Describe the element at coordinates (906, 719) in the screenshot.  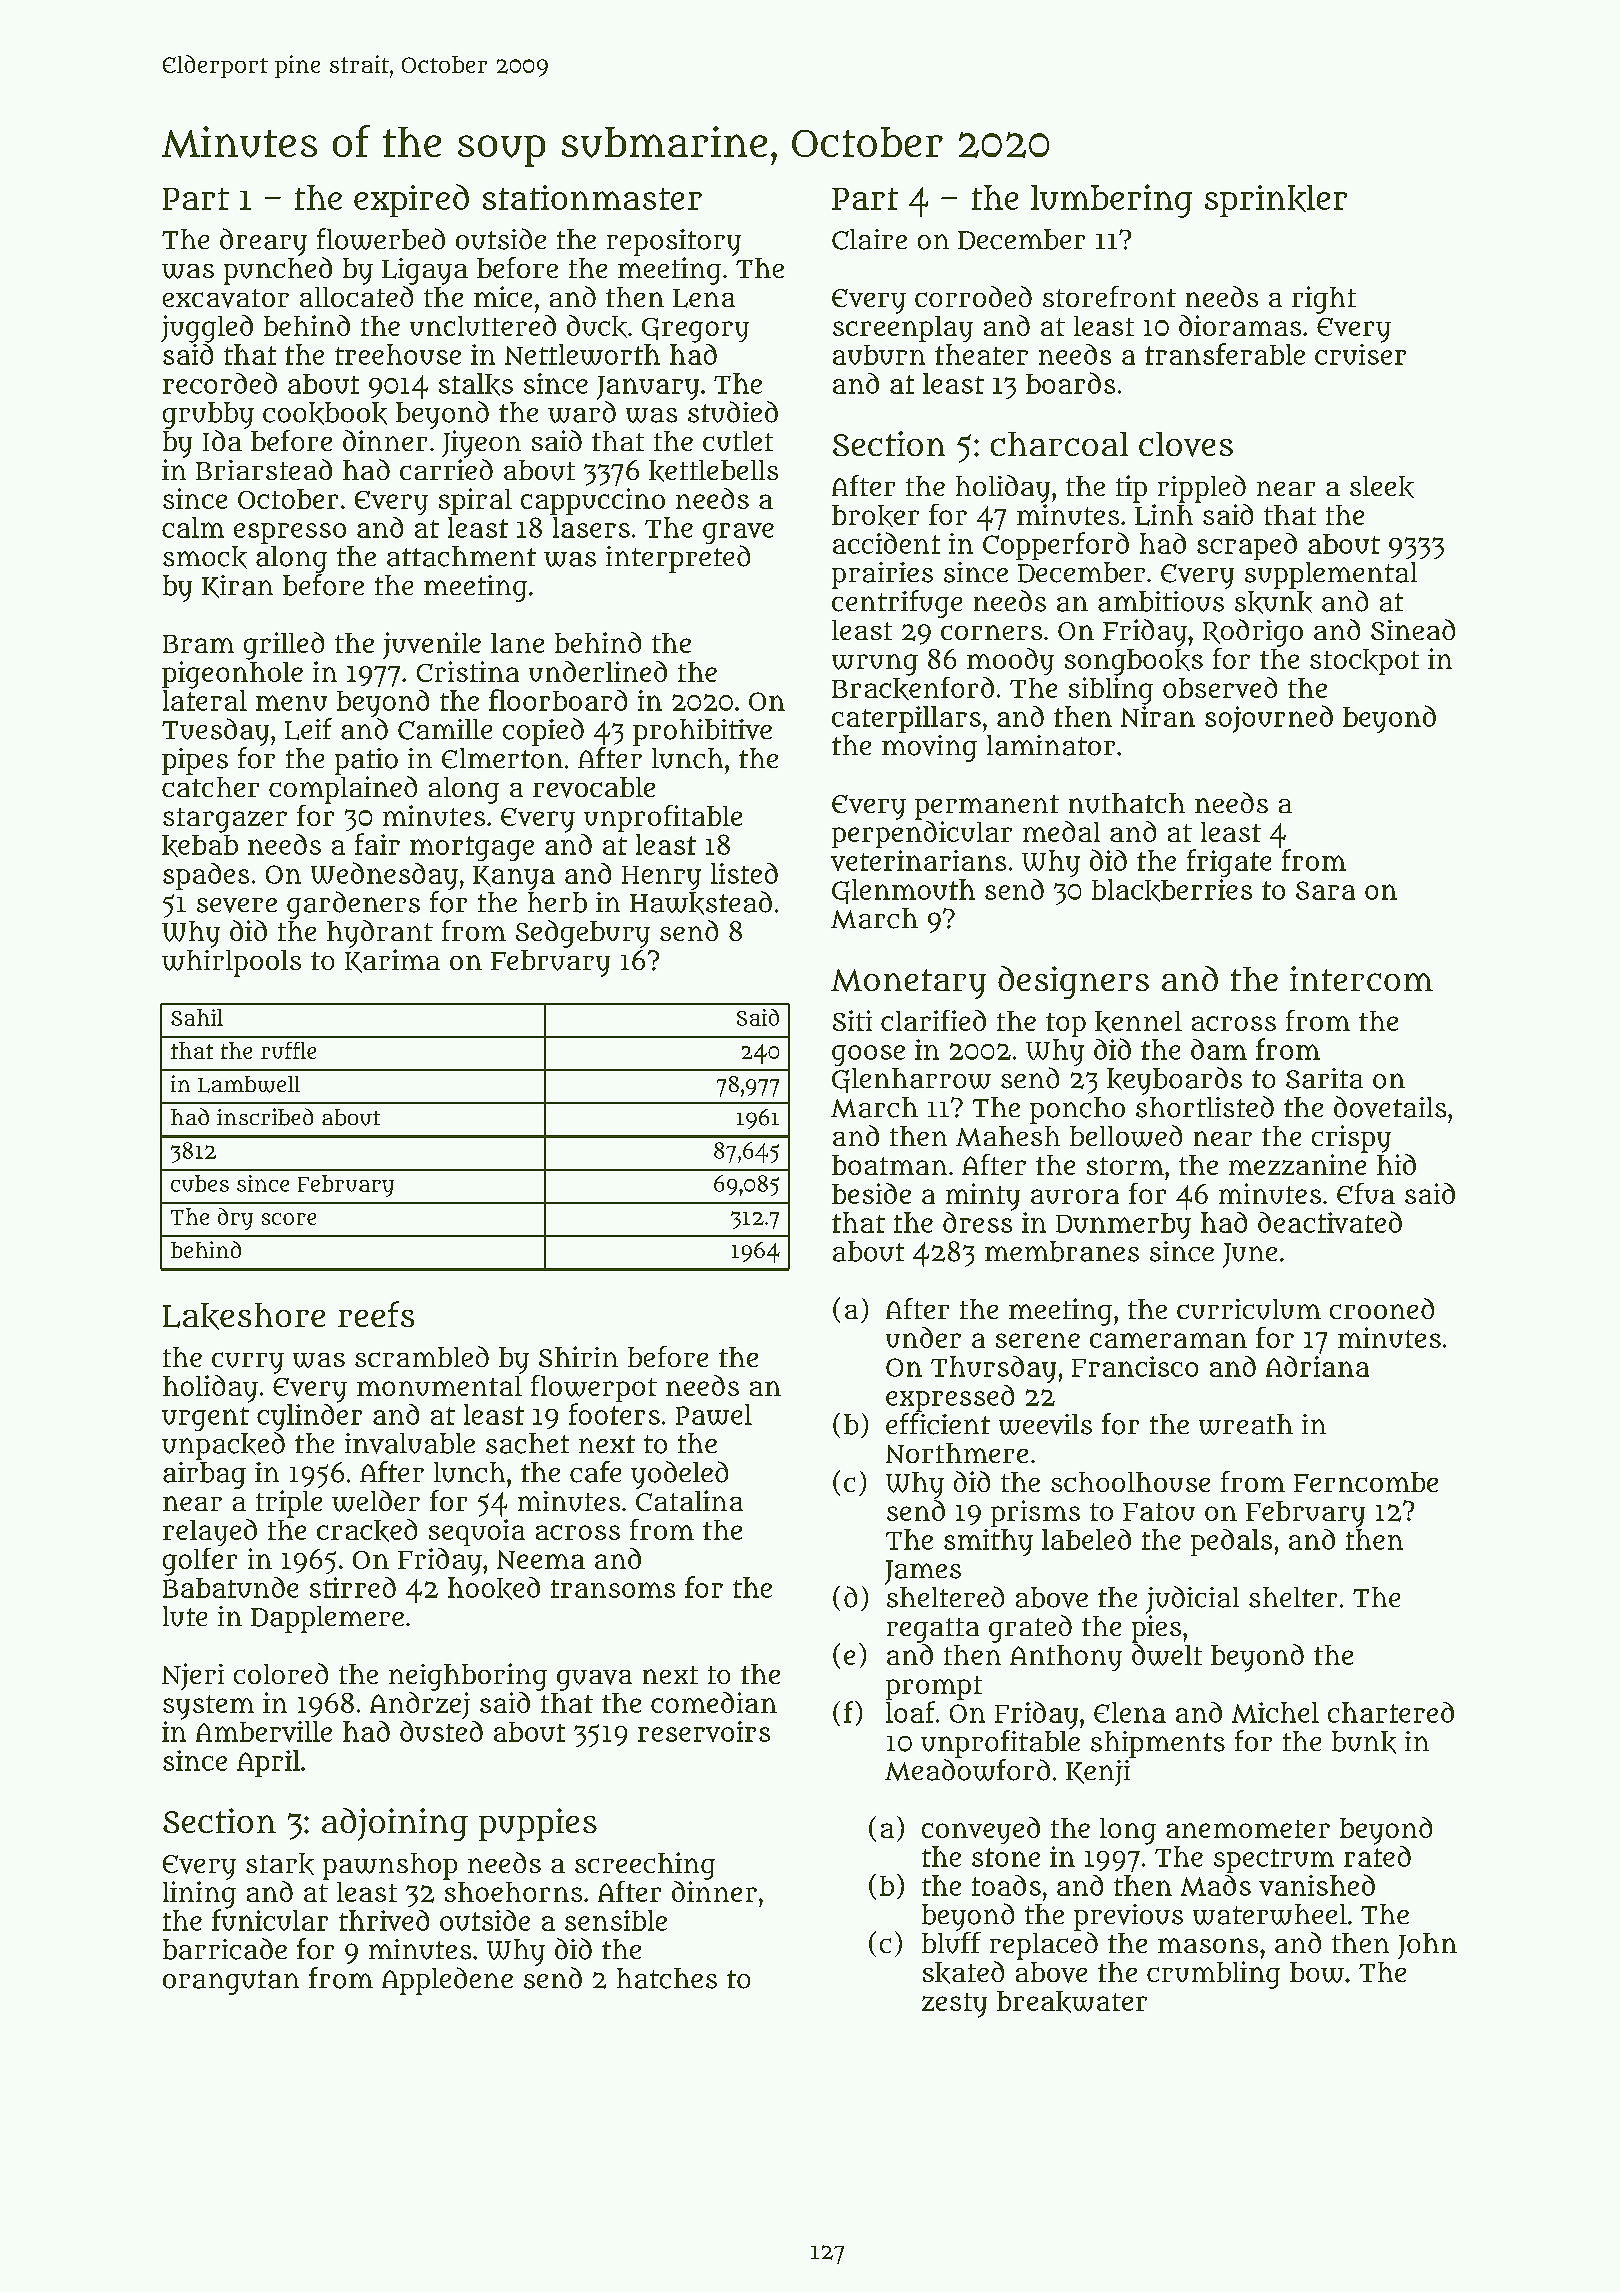
I see `caterpillars` at that location.
